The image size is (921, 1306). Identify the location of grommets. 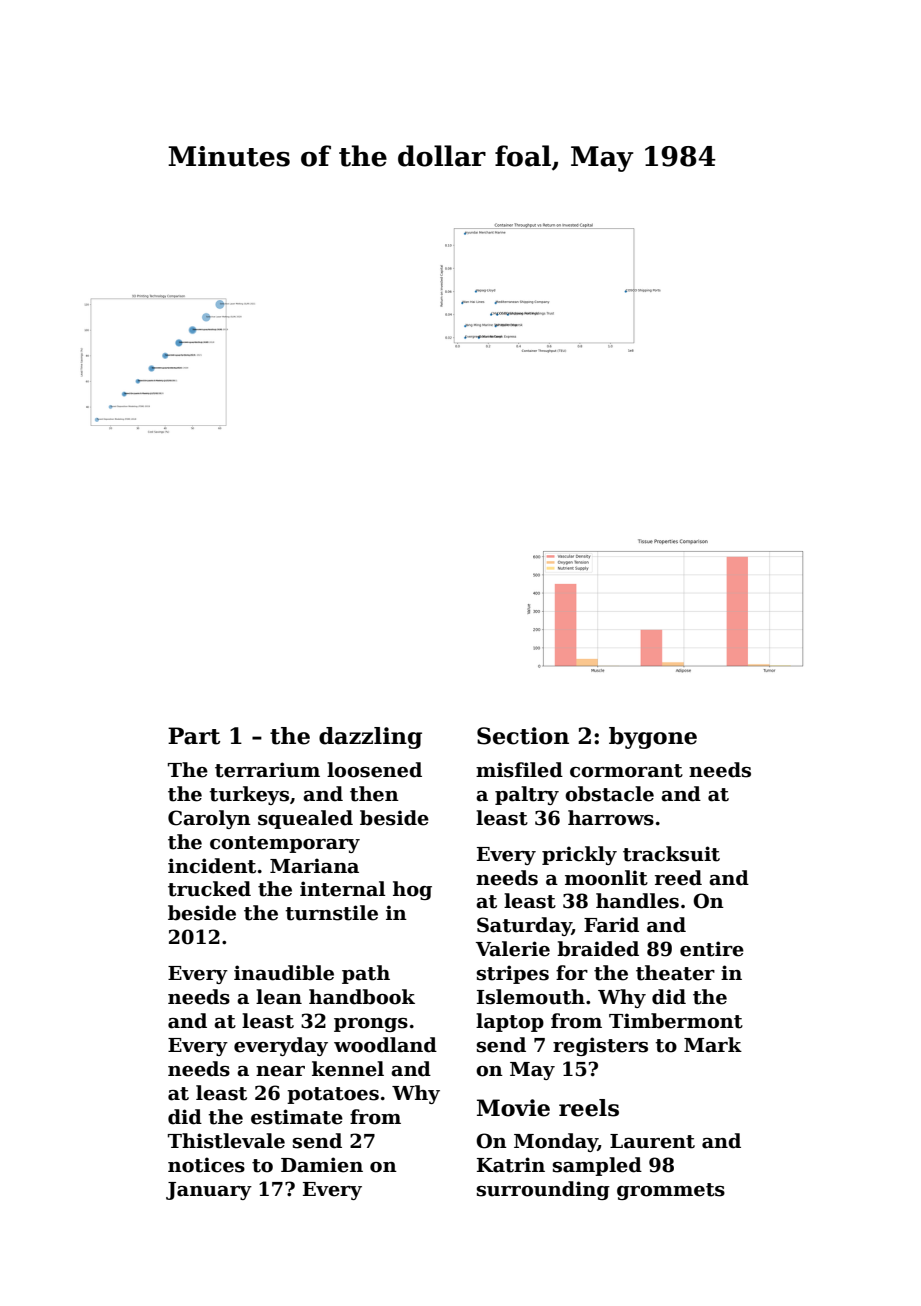
(671, 1191).
